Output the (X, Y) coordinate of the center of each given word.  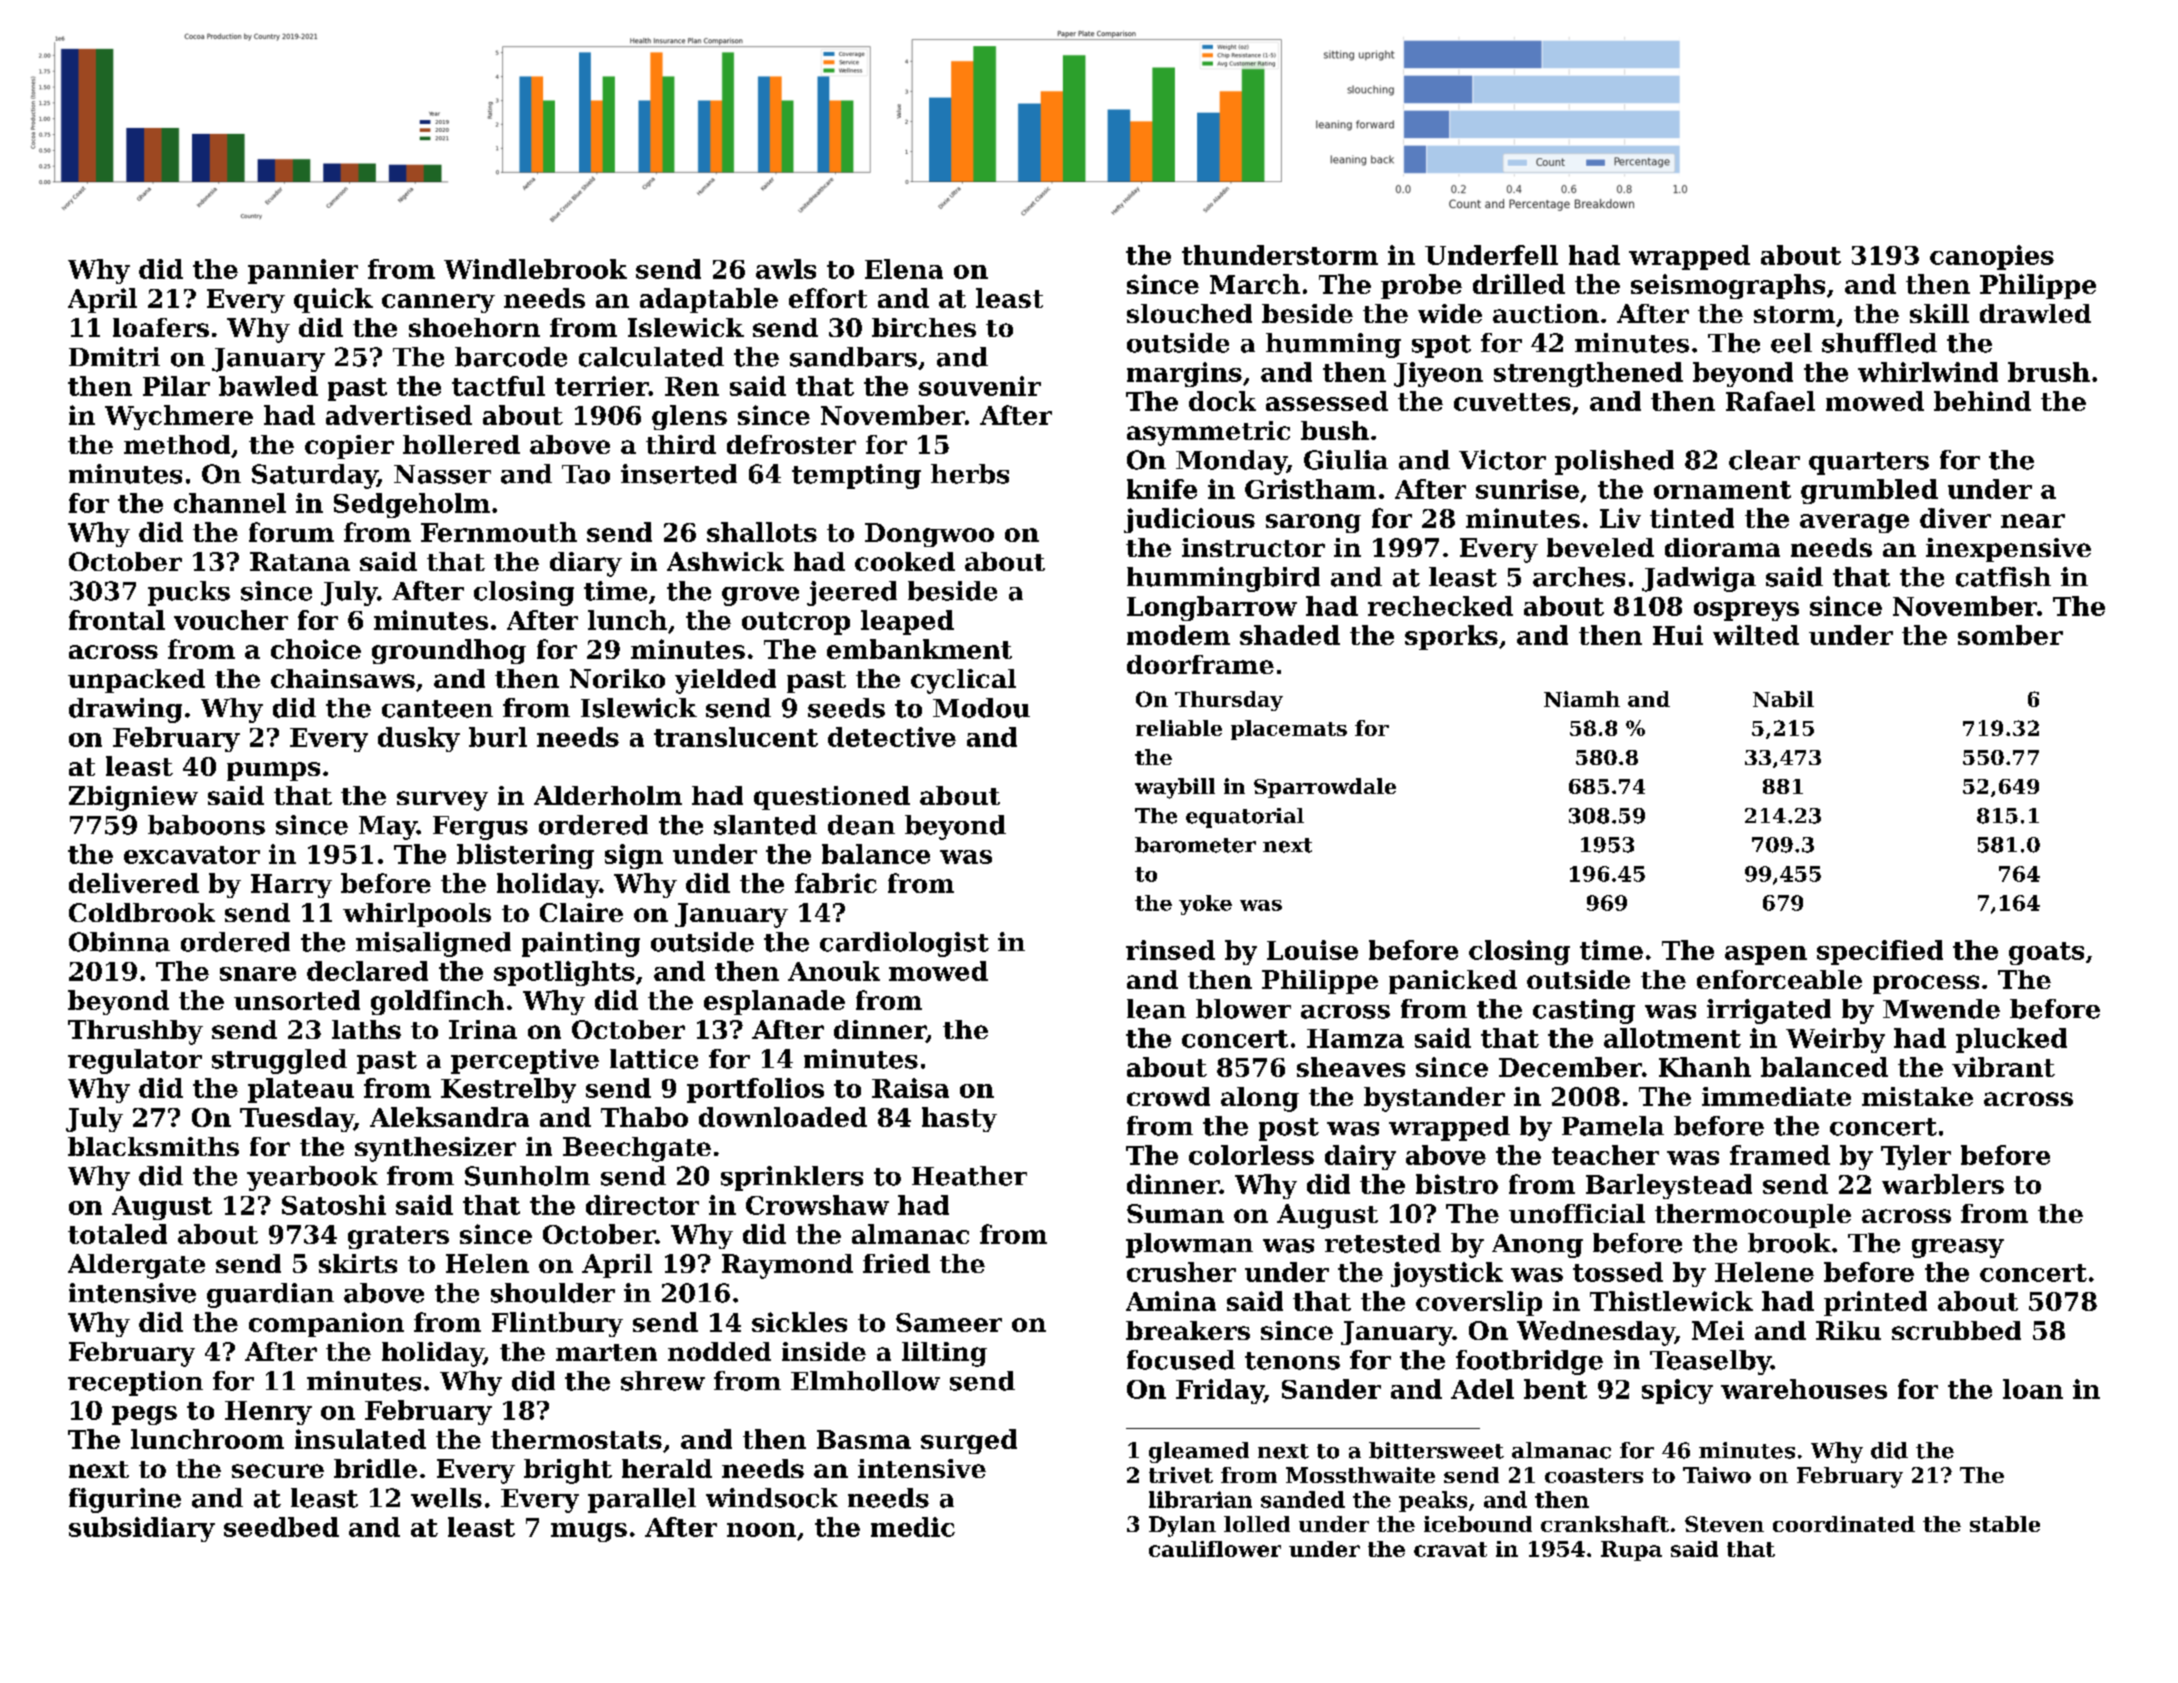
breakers (1188, 1330)
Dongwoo (929, 535)
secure (278, 1471)
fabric (836, 883)
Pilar (176, 386)
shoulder (553, 1293)
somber (2010, 635)
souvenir (980, 386)
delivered (134, 883)
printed (1875, 1303)
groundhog (449, 651)
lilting (944, 1354)
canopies (1992, 257)
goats (2046, 953)
